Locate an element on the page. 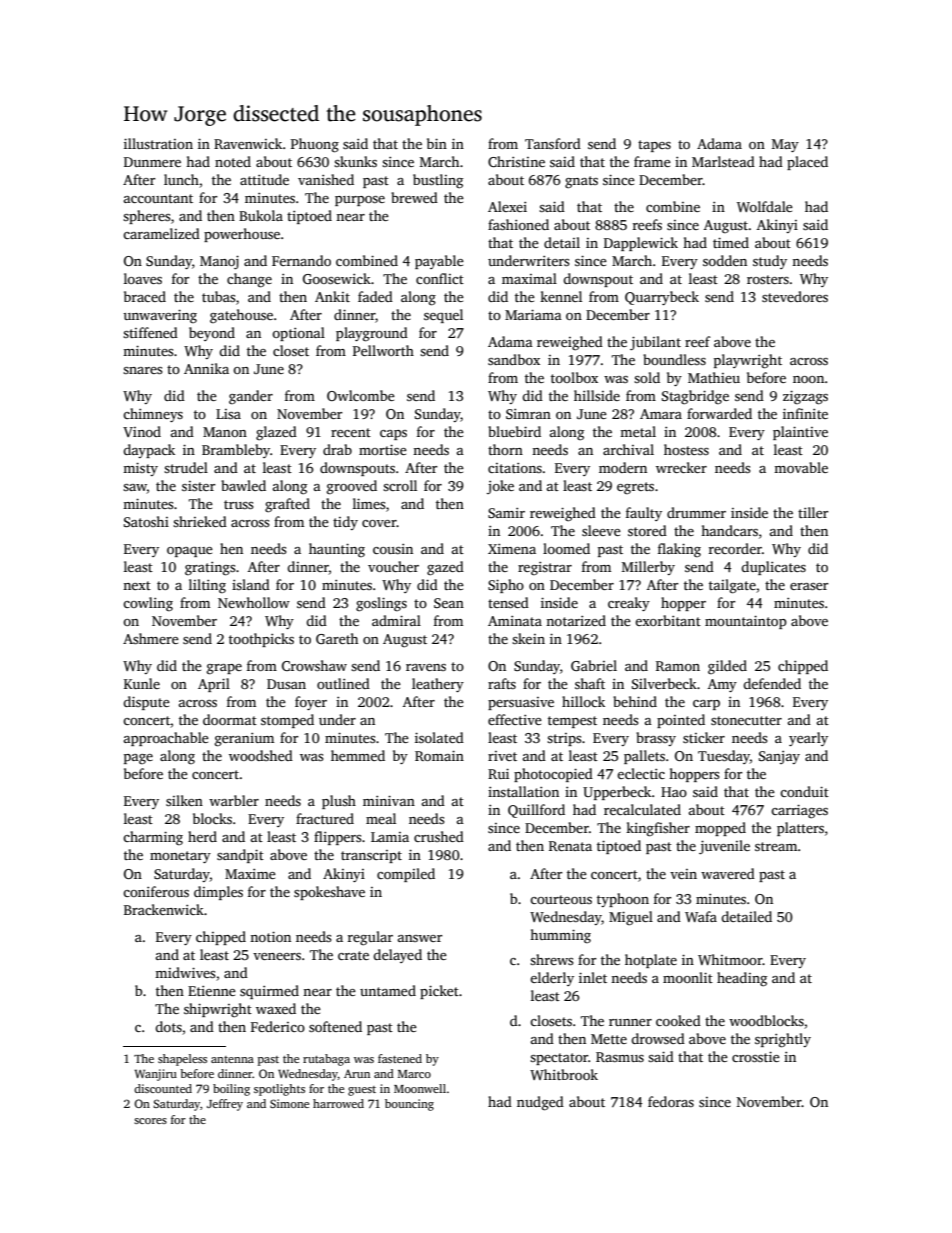 This image has height=1233, width=952. scores is located at coordinates (150, 1121).
